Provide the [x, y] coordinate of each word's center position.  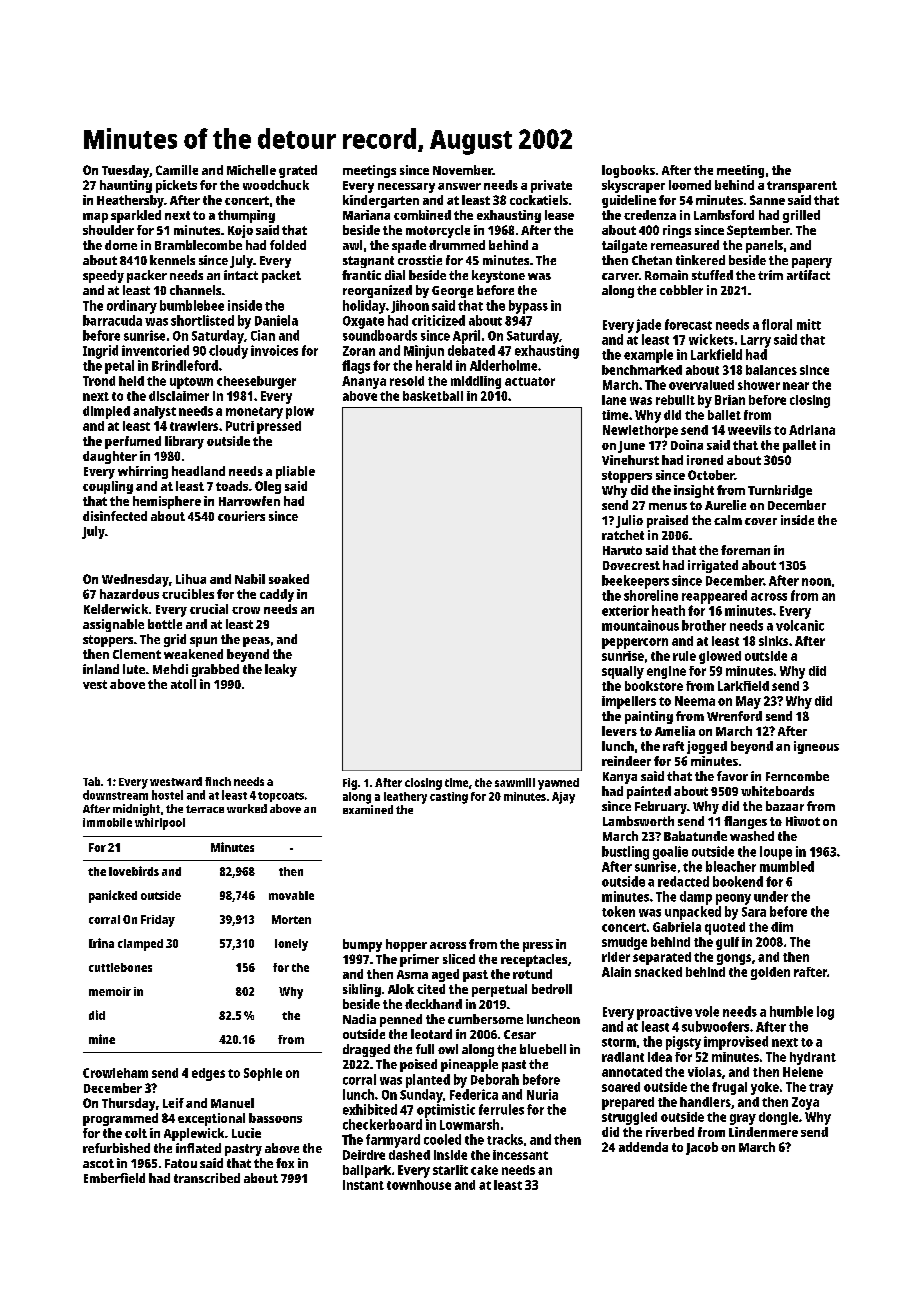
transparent [802, 187]
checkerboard [382, 1124]
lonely [291, 945]
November [463, 170]
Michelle [251, 170]
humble [791, 1011]
